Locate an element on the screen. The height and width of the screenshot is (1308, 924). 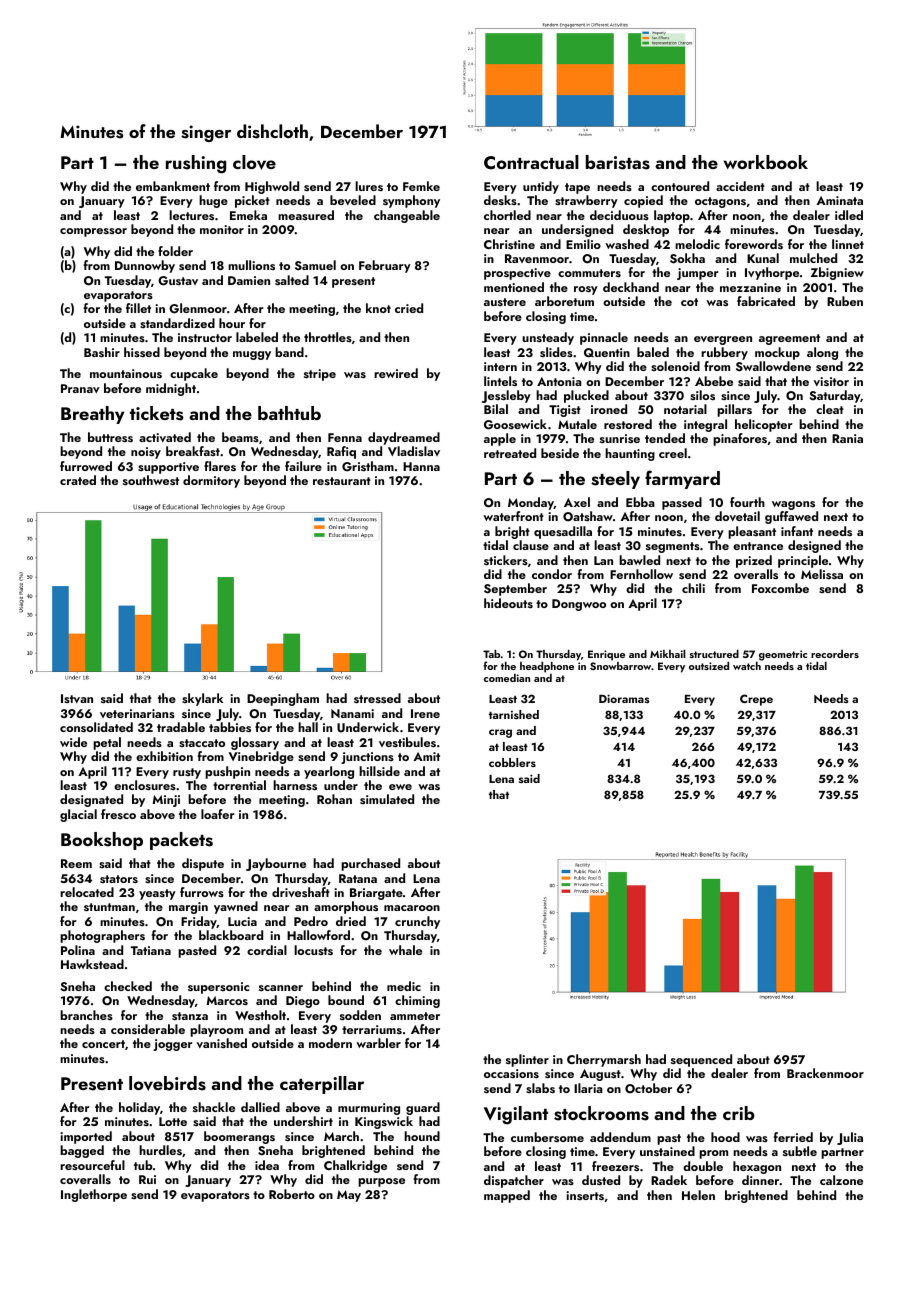
rushing is located at coordinates (196, 164).
